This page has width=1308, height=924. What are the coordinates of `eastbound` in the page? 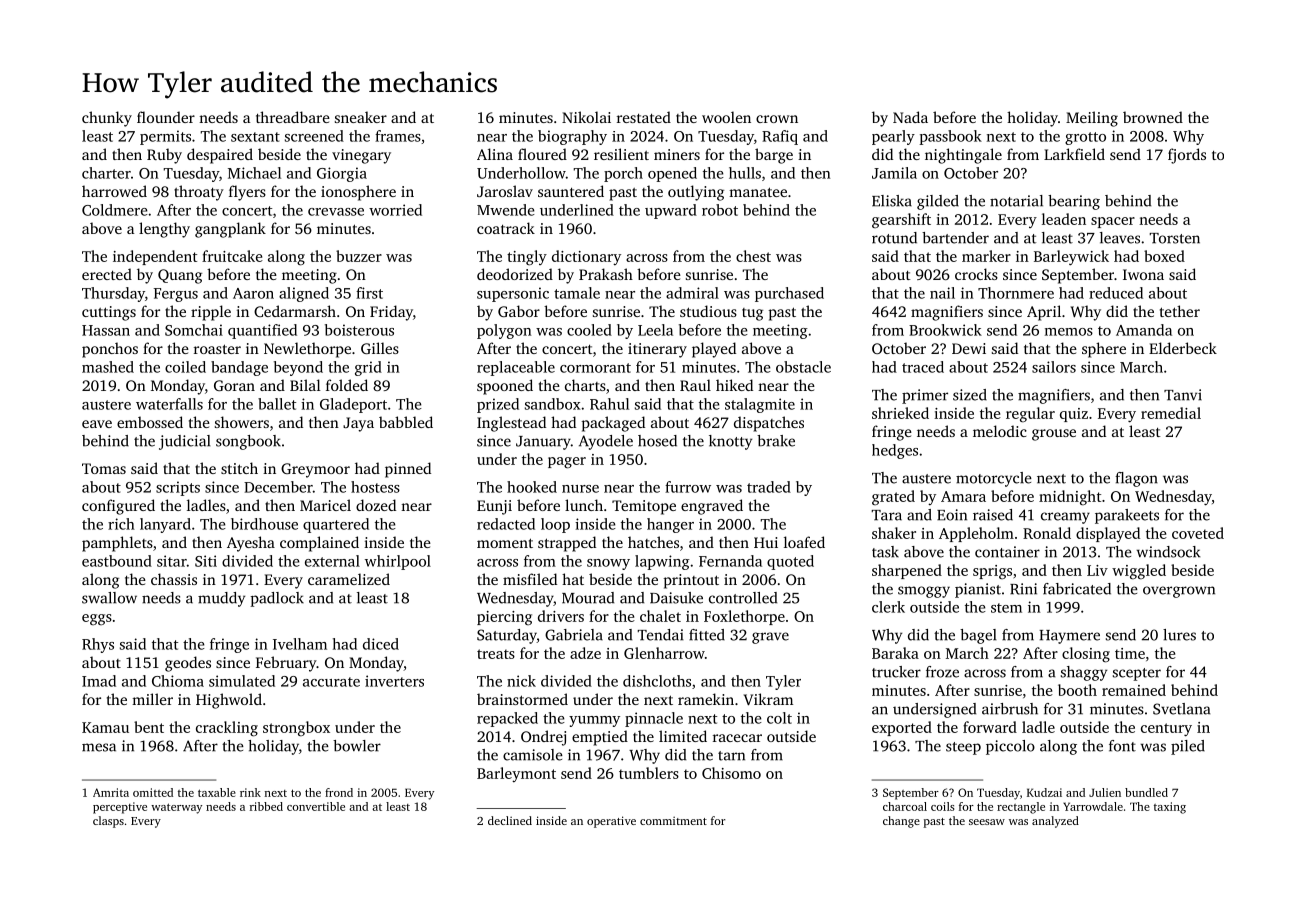 It's located at (117, 561).
